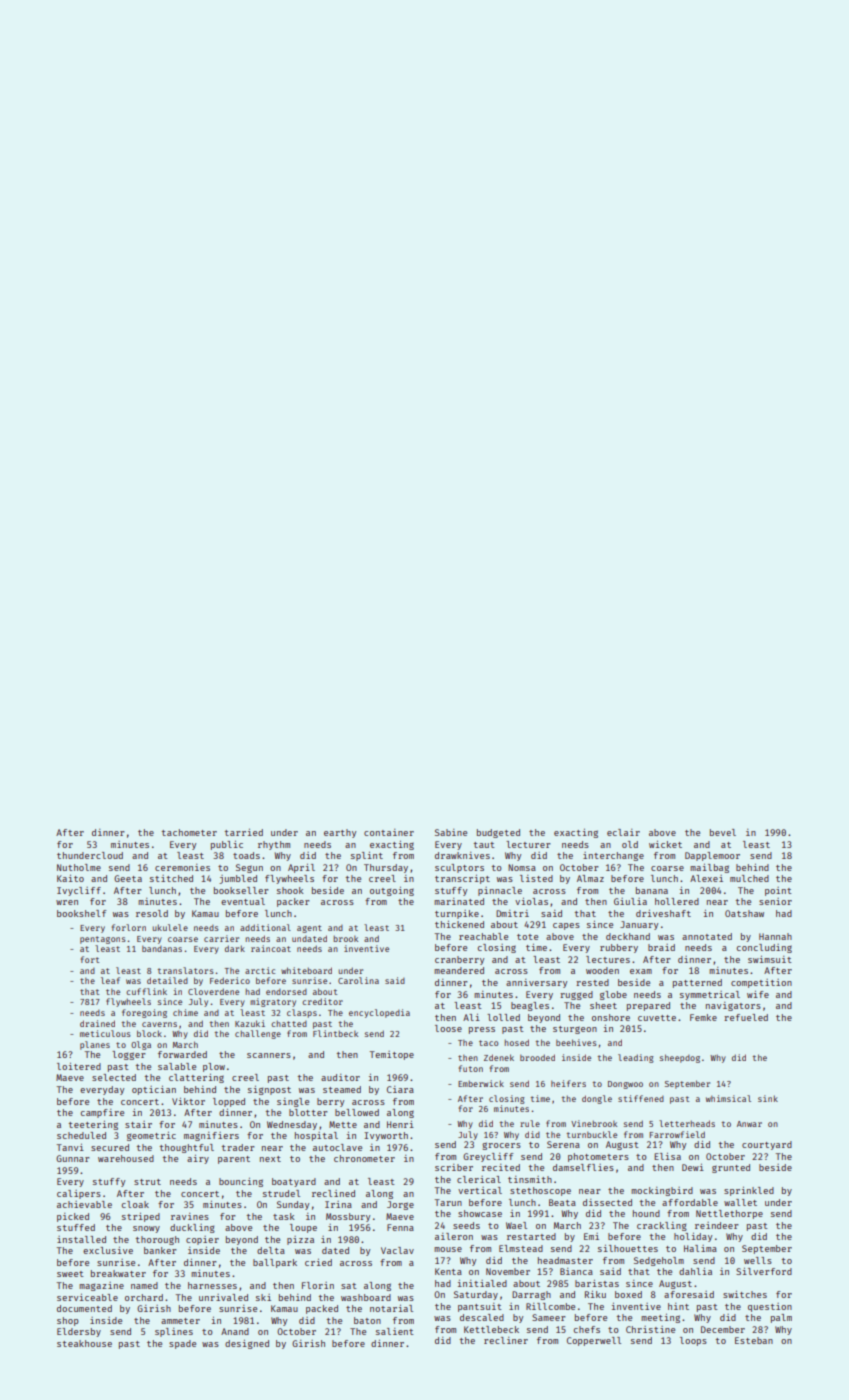 The width and height of the screenshot is (849, 1400). What do you see at coordinates (366, 1297) in the screenshot?
I see `washboard` at bounding box center [366, 1297].
